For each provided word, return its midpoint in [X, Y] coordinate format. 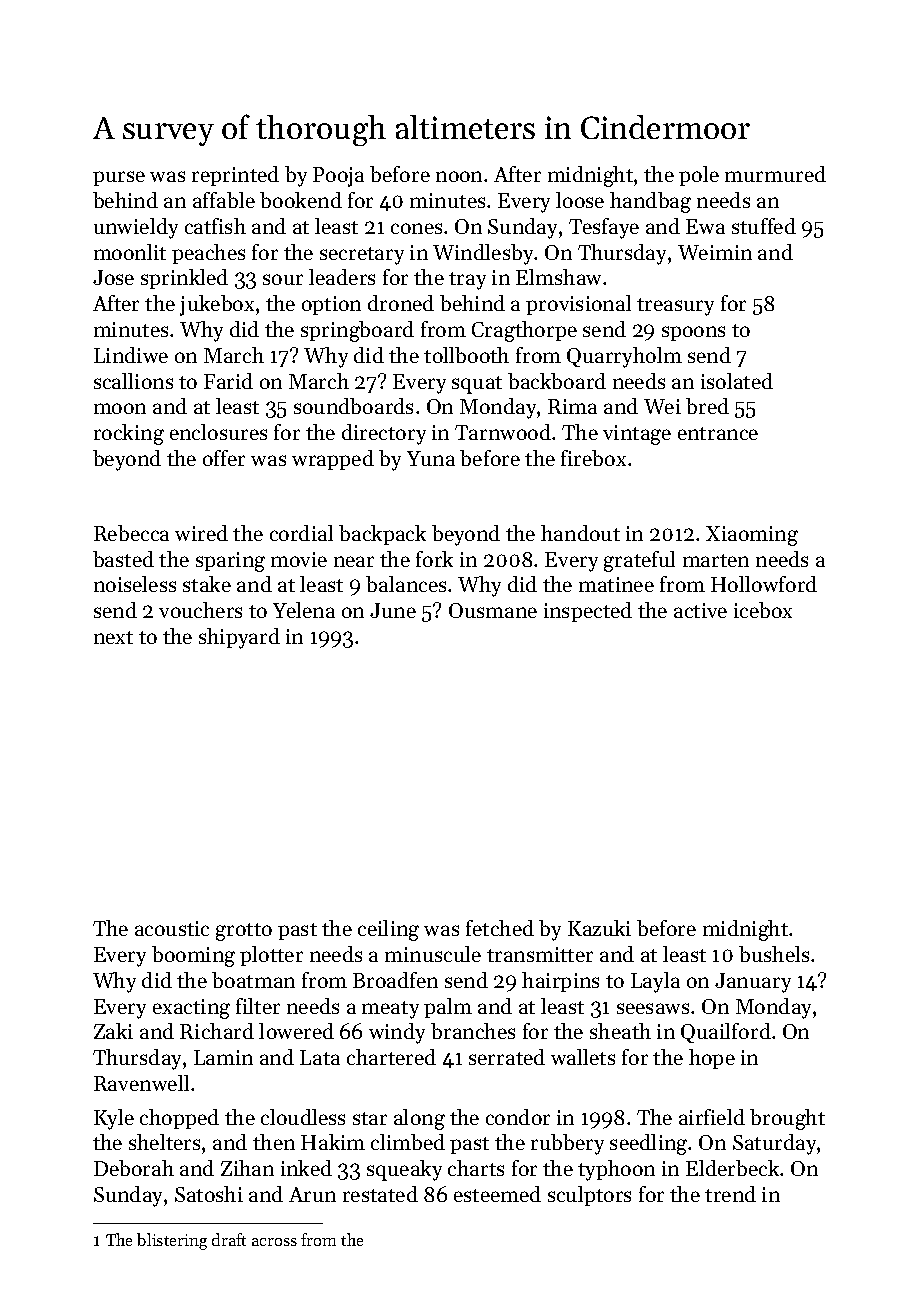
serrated [507, 1057]
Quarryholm [624, 357]
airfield [712, 1117]
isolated [737, 381]
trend [730, 1194]
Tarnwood [503, 432]
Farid [228, 381]
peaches [208, 254]
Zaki [113, 1031]
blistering [172, 1241]
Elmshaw [558, 277]
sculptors [589, 1196]
